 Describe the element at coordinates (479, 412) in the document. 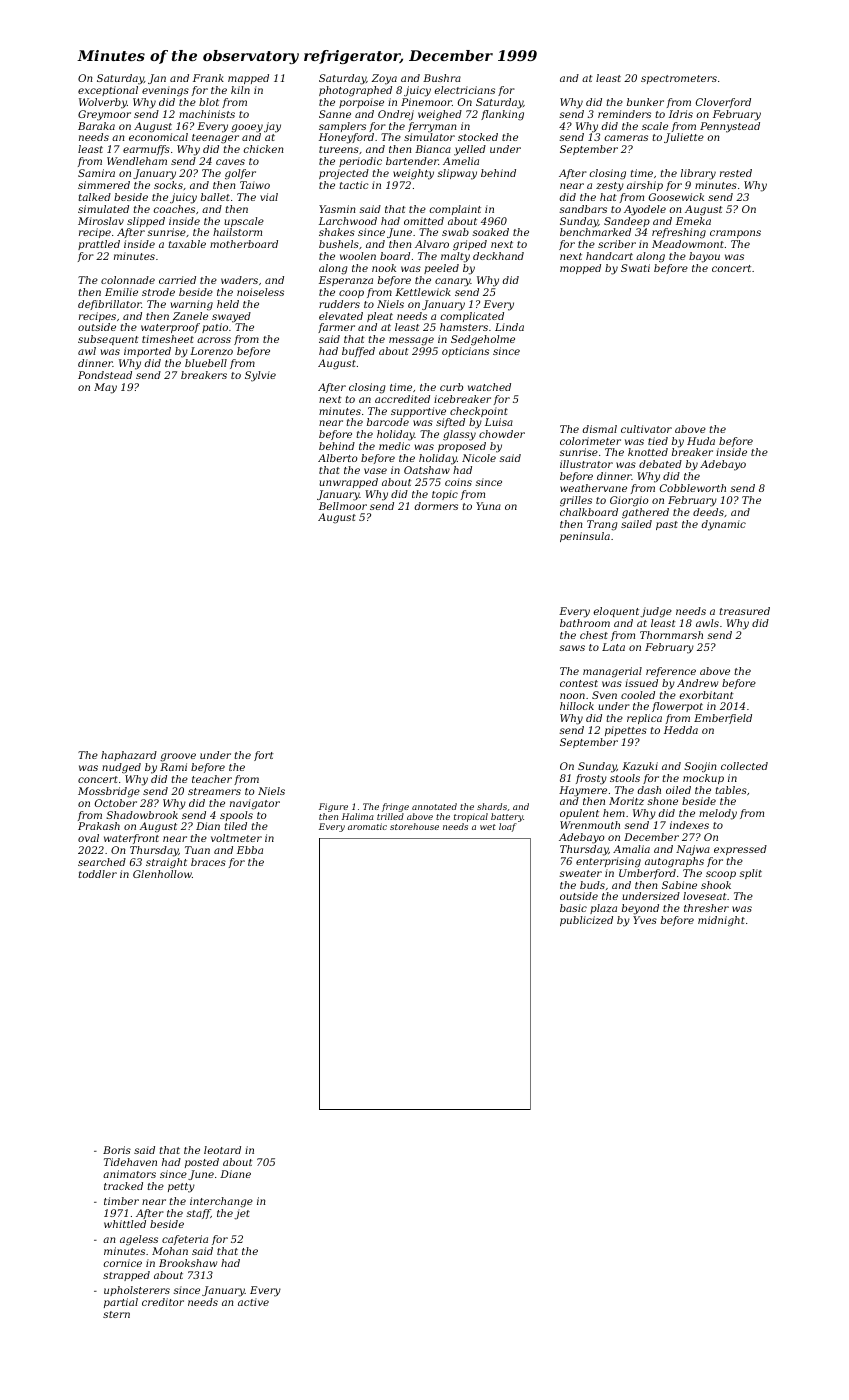

I see `checkpoint` at that location.
